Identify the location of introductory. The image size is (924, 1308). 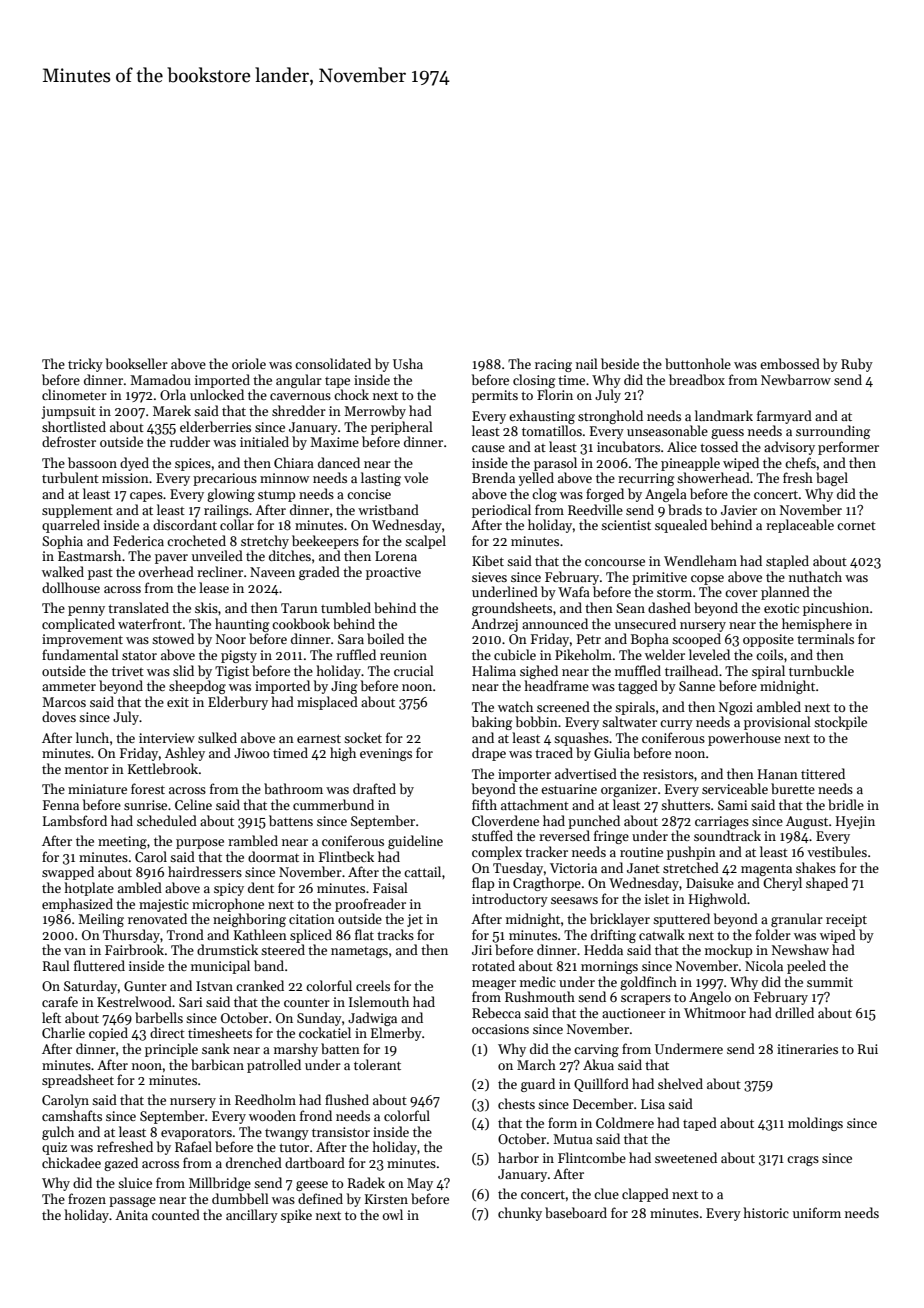
(510, 900).
